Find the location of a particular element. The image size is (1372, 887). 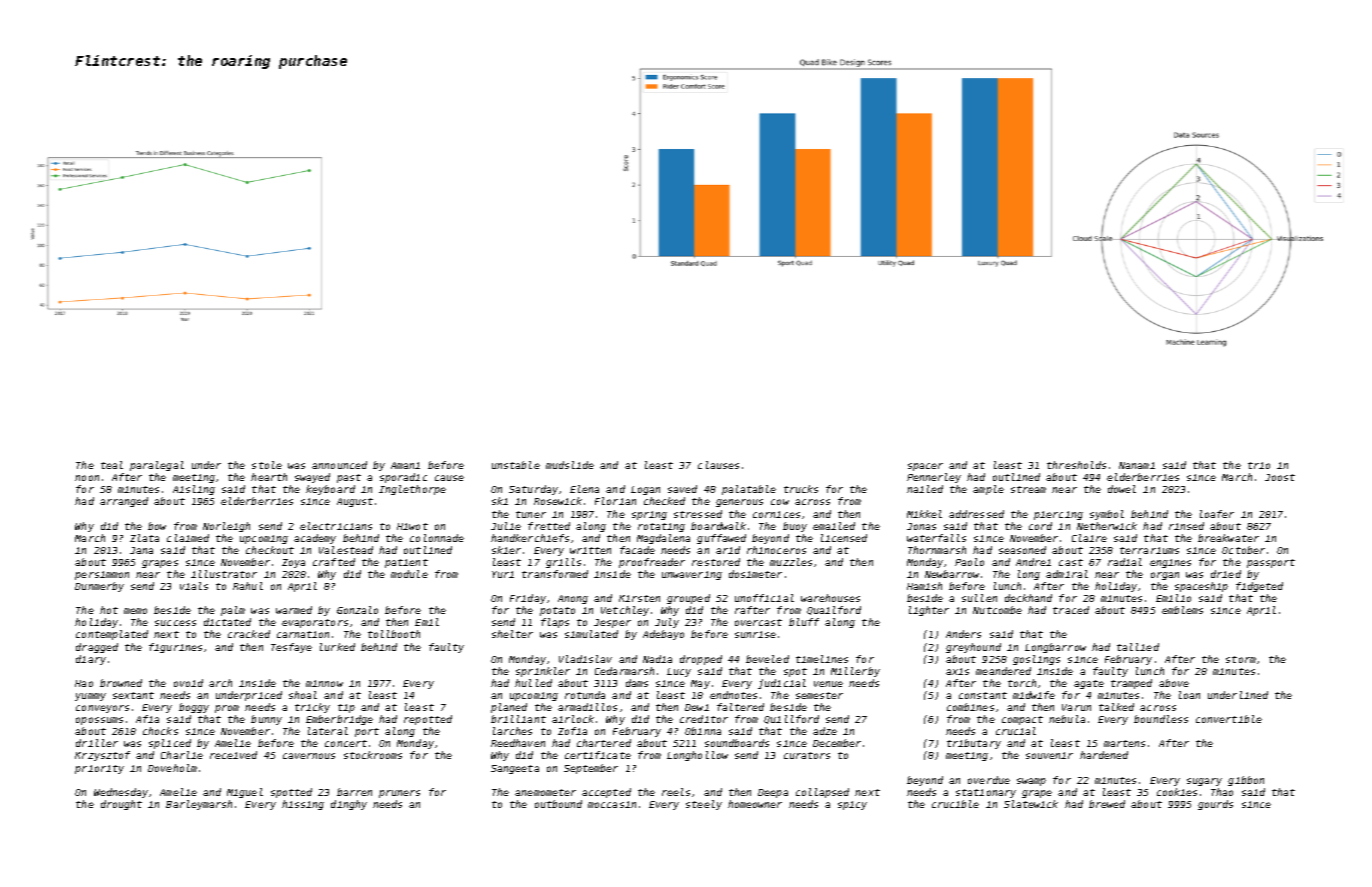

proofreader is located at coordinates (652, 563).
